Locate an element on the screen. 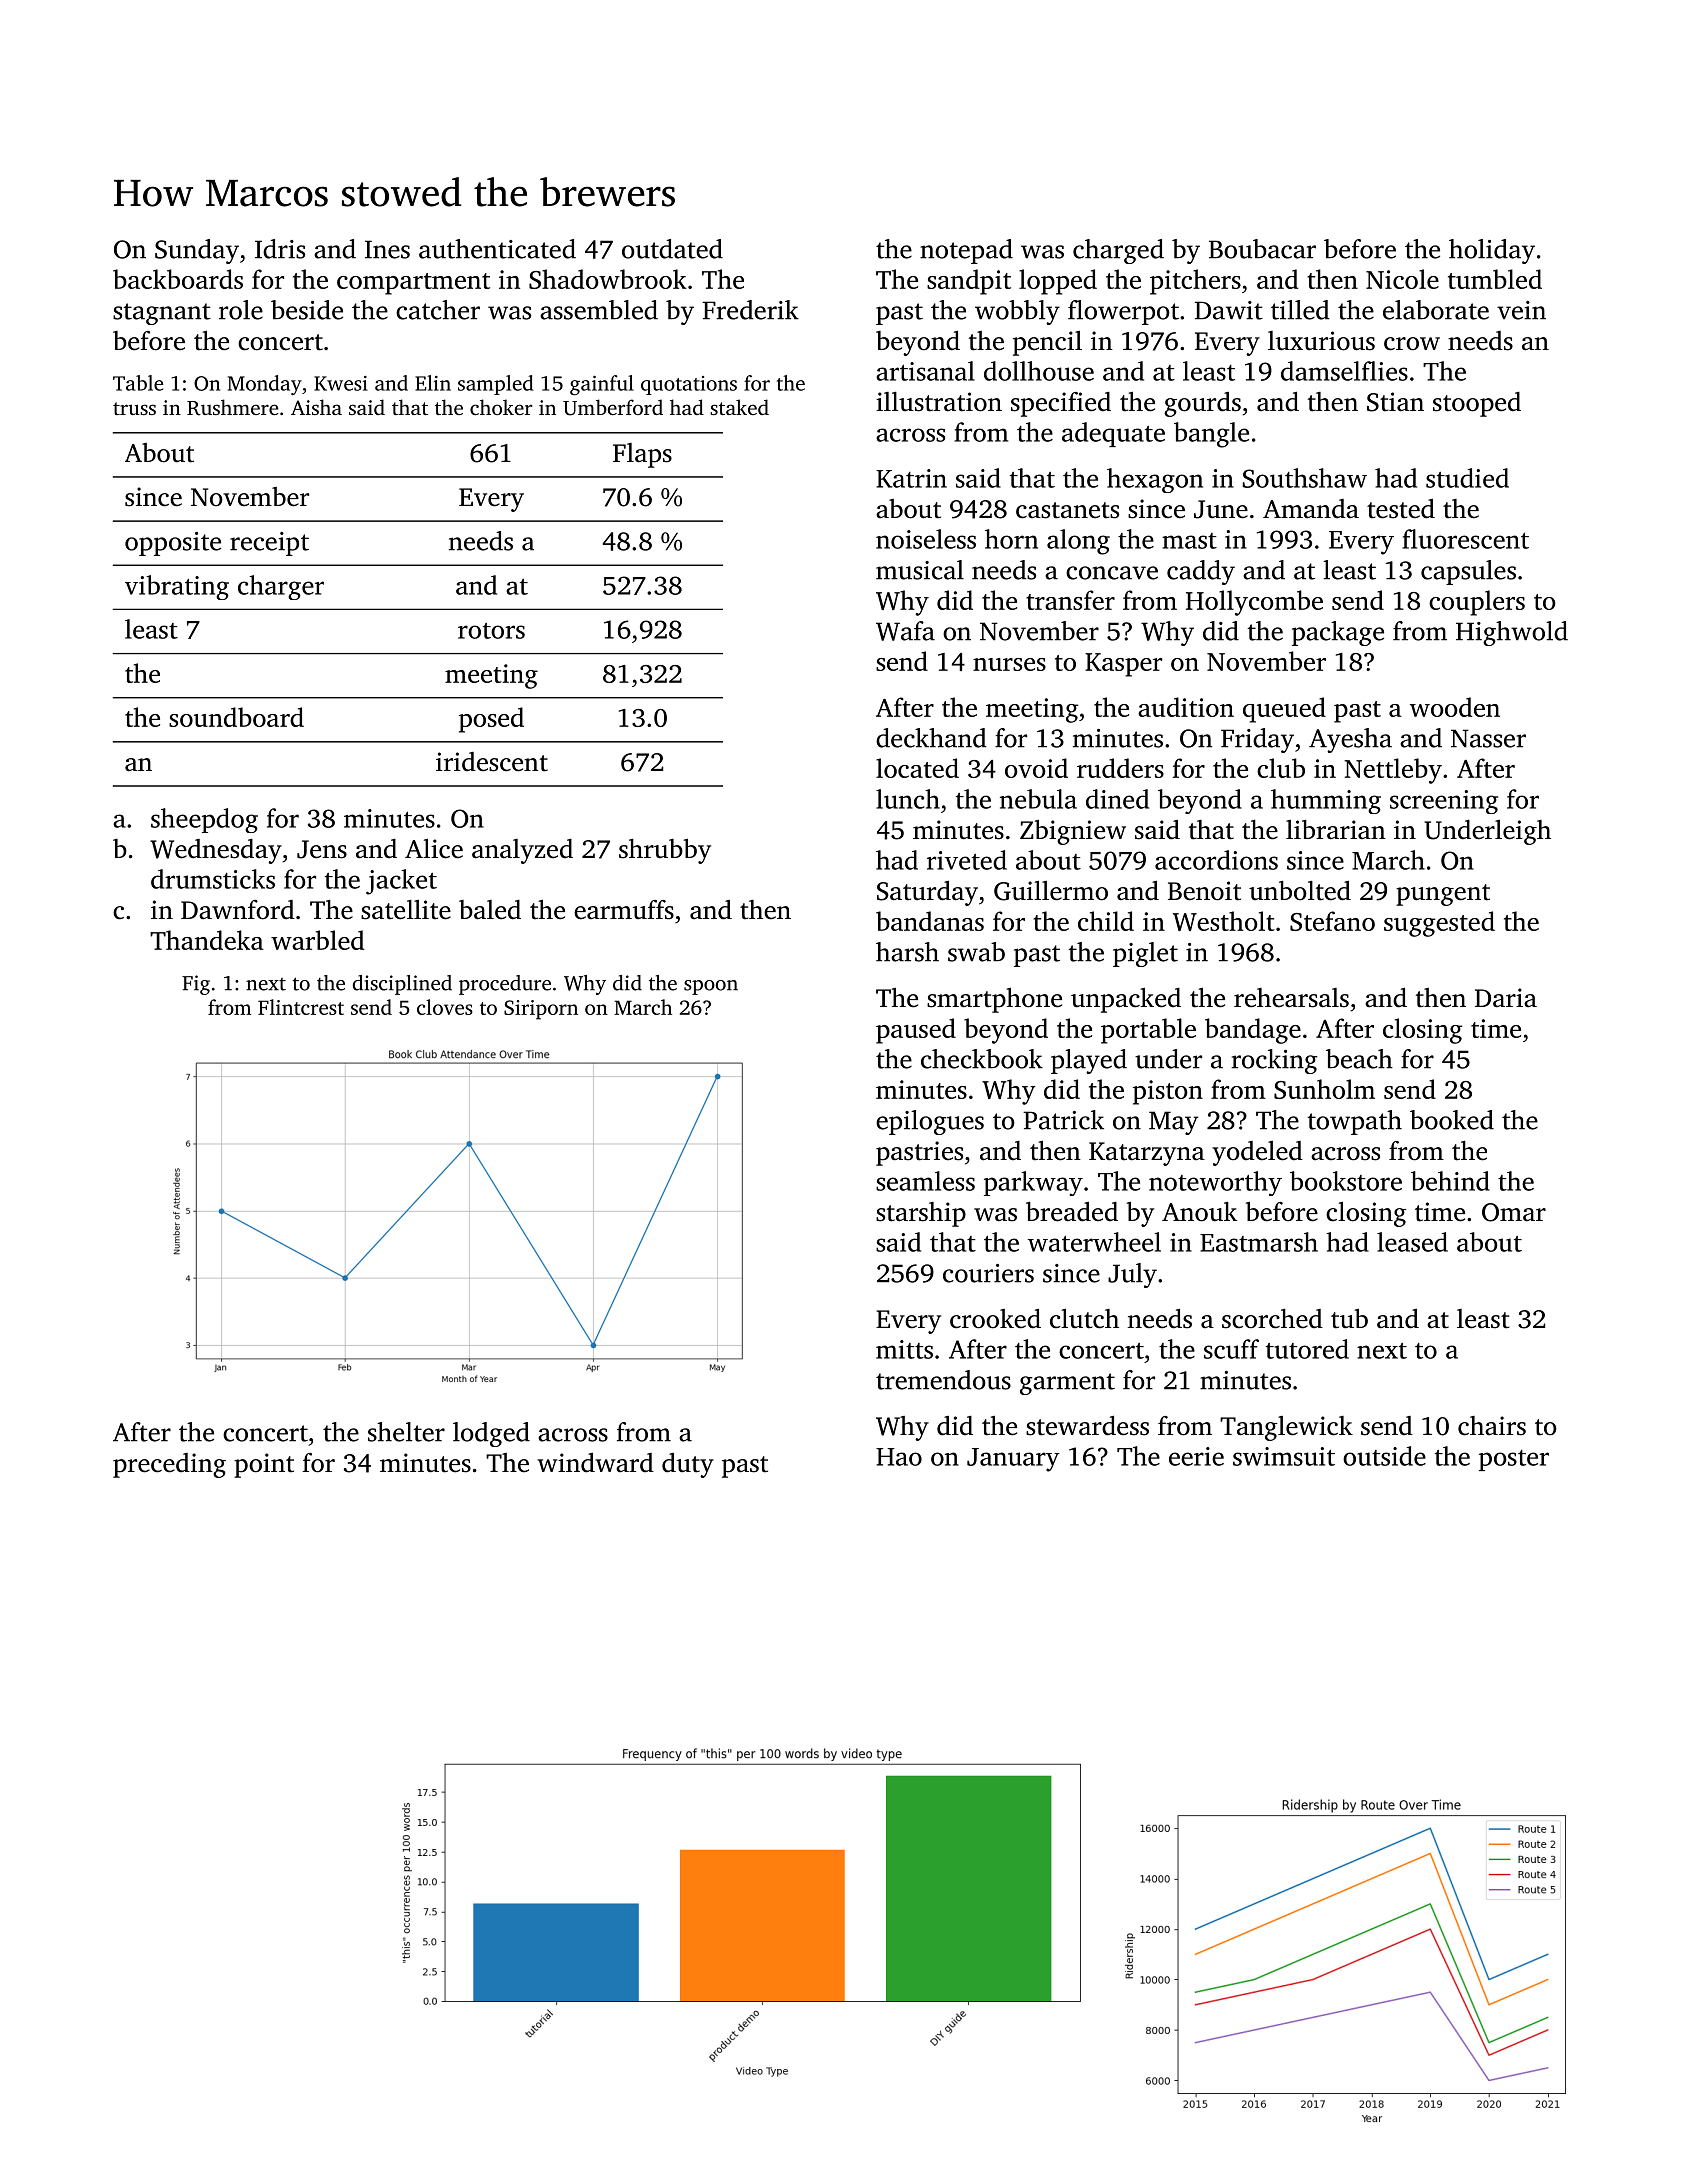 The height and width of the screenshot is (2178, 1683). suggested is located at coordinates (1439, 924).
